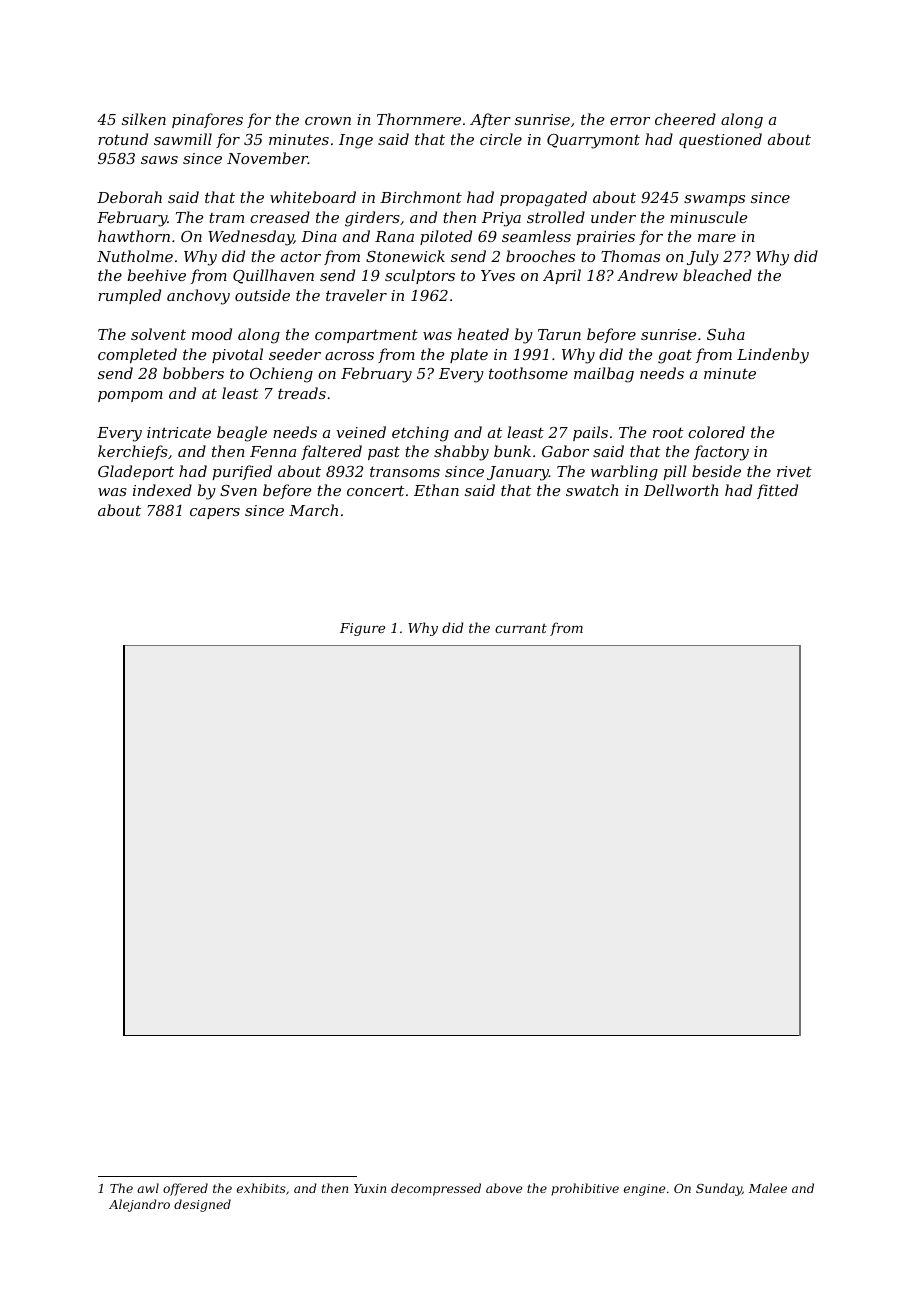 The image size is (924, 1308). I want to click on cheered, so click(685, 119).
